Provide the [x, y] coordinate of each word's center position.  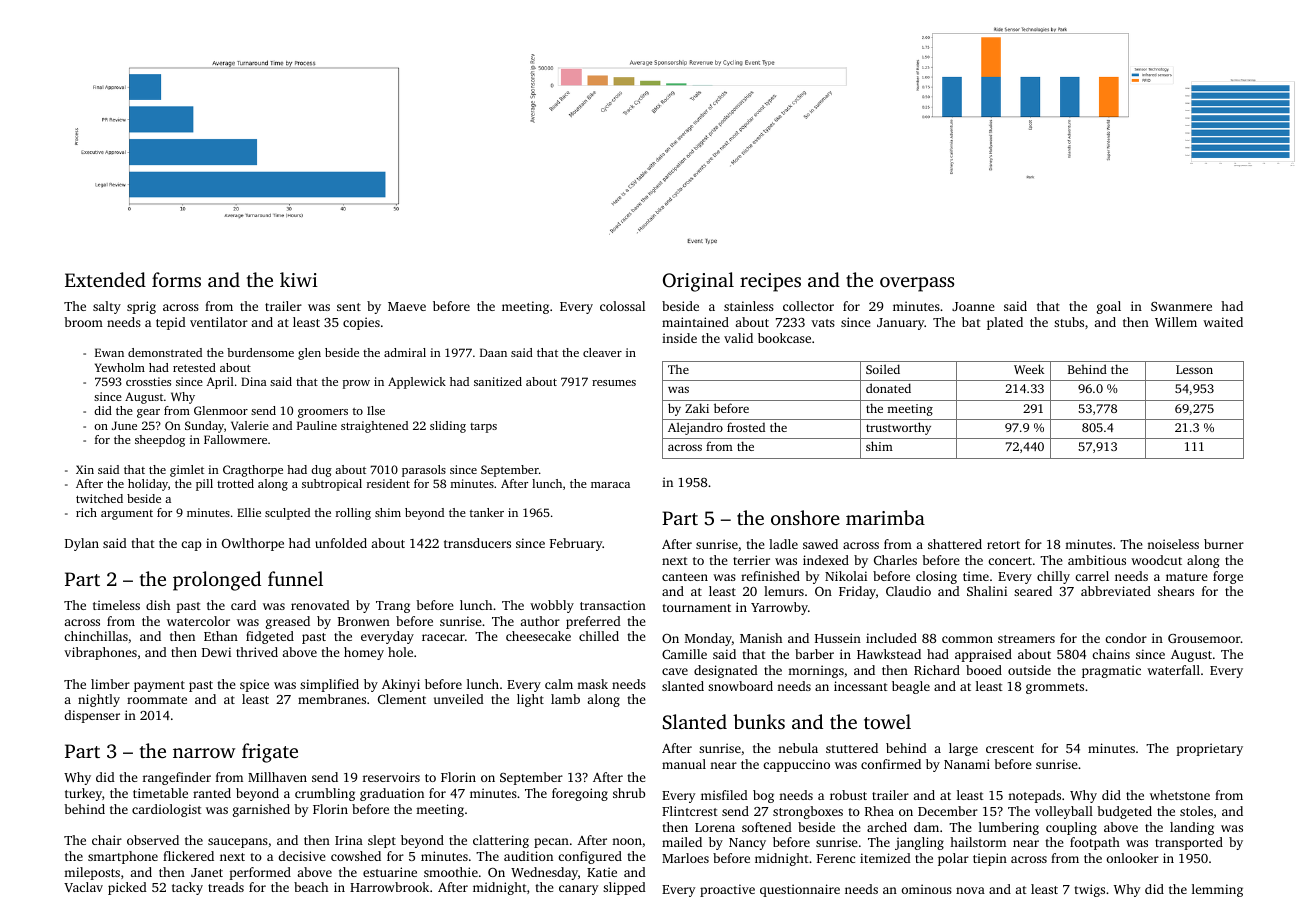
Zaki [697, 408]
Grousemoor [1204, 638]
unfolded [341, 543]
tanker [487, 512]
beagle [911, 687]
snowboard [740, 686]
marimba [885, 517]
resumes [614, 383]
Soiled [883, 369]
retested [194, 367]
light [530, 700]
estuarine [390, 872]
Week [1029, 369]
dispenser [92, 716]
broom [83, 322]
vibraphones [100, 653]
